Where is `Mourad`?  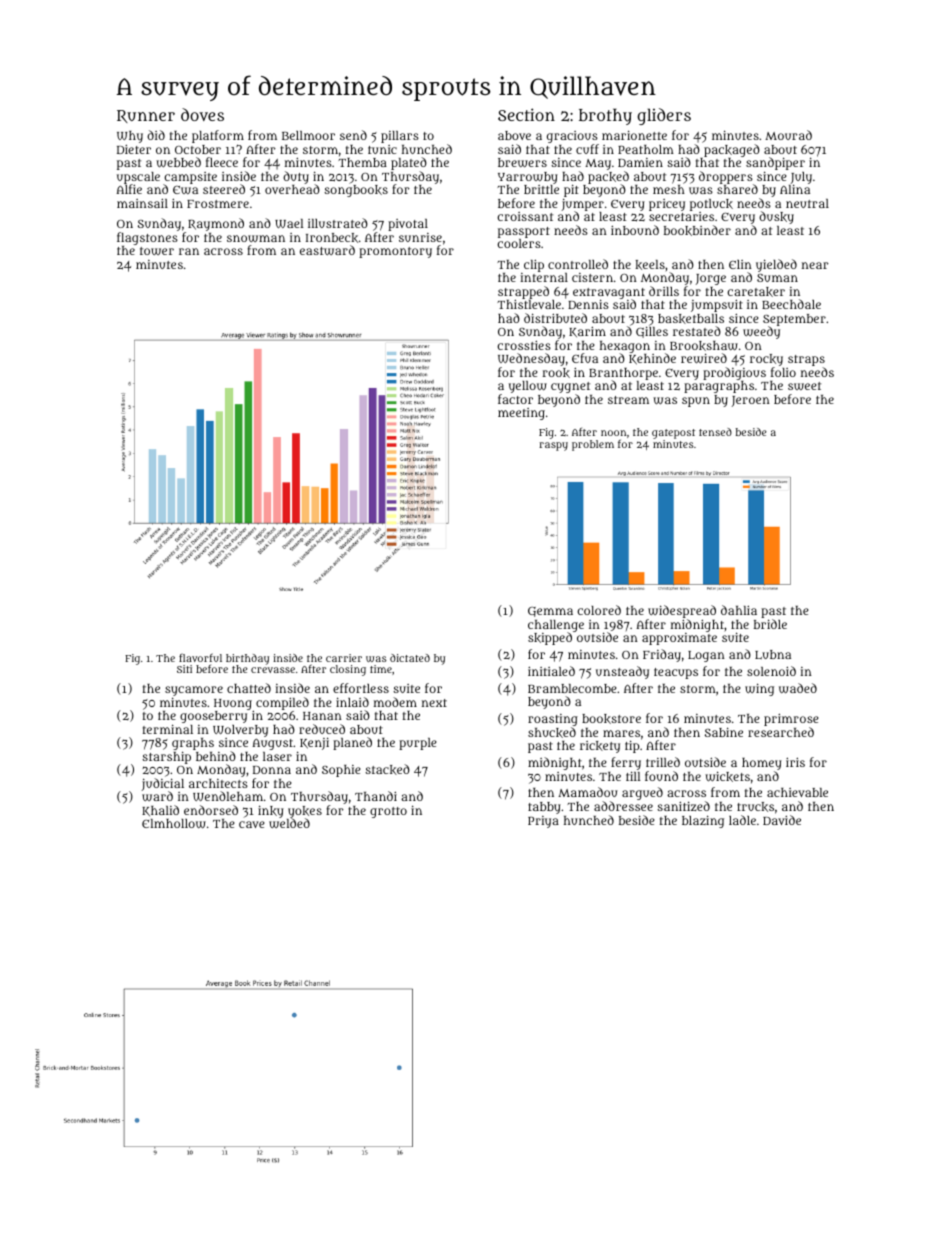 Mourad is located at coordinates (788, 135).
